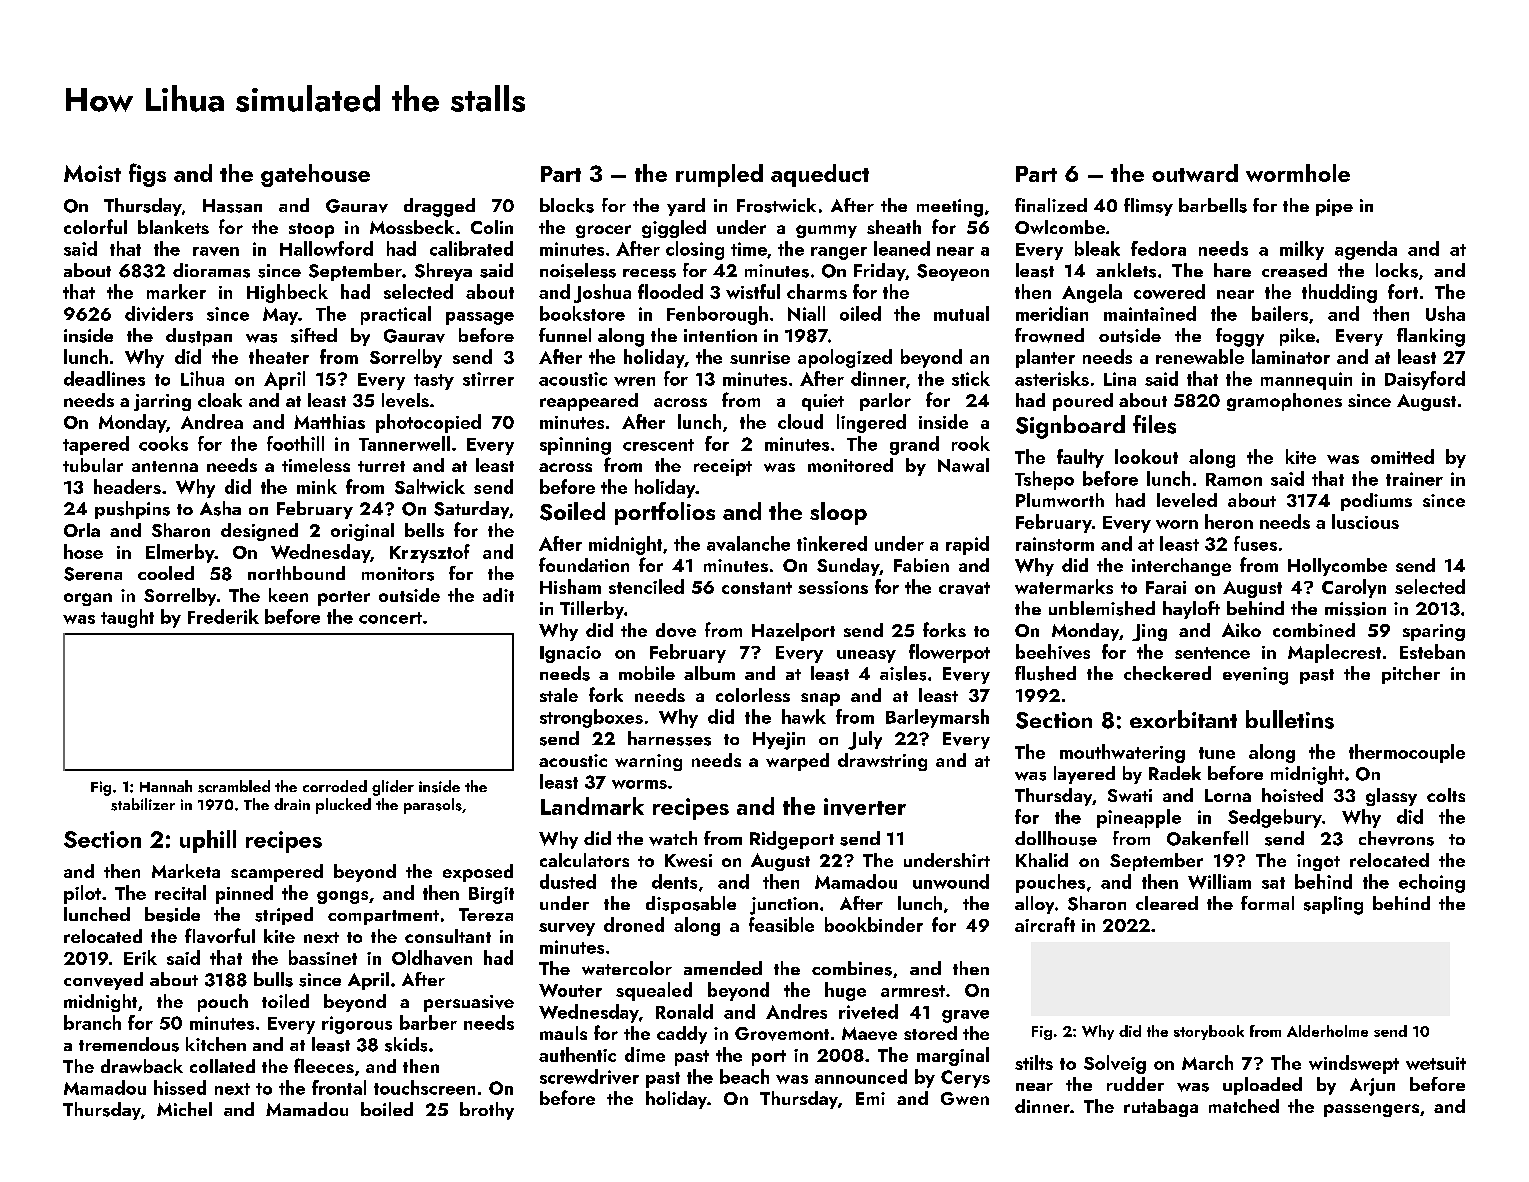 This screenshot has width=1529, height=1182. Describe the element at coordinates (323, 957) in the screenshot. I see `bassinet` at that location.
